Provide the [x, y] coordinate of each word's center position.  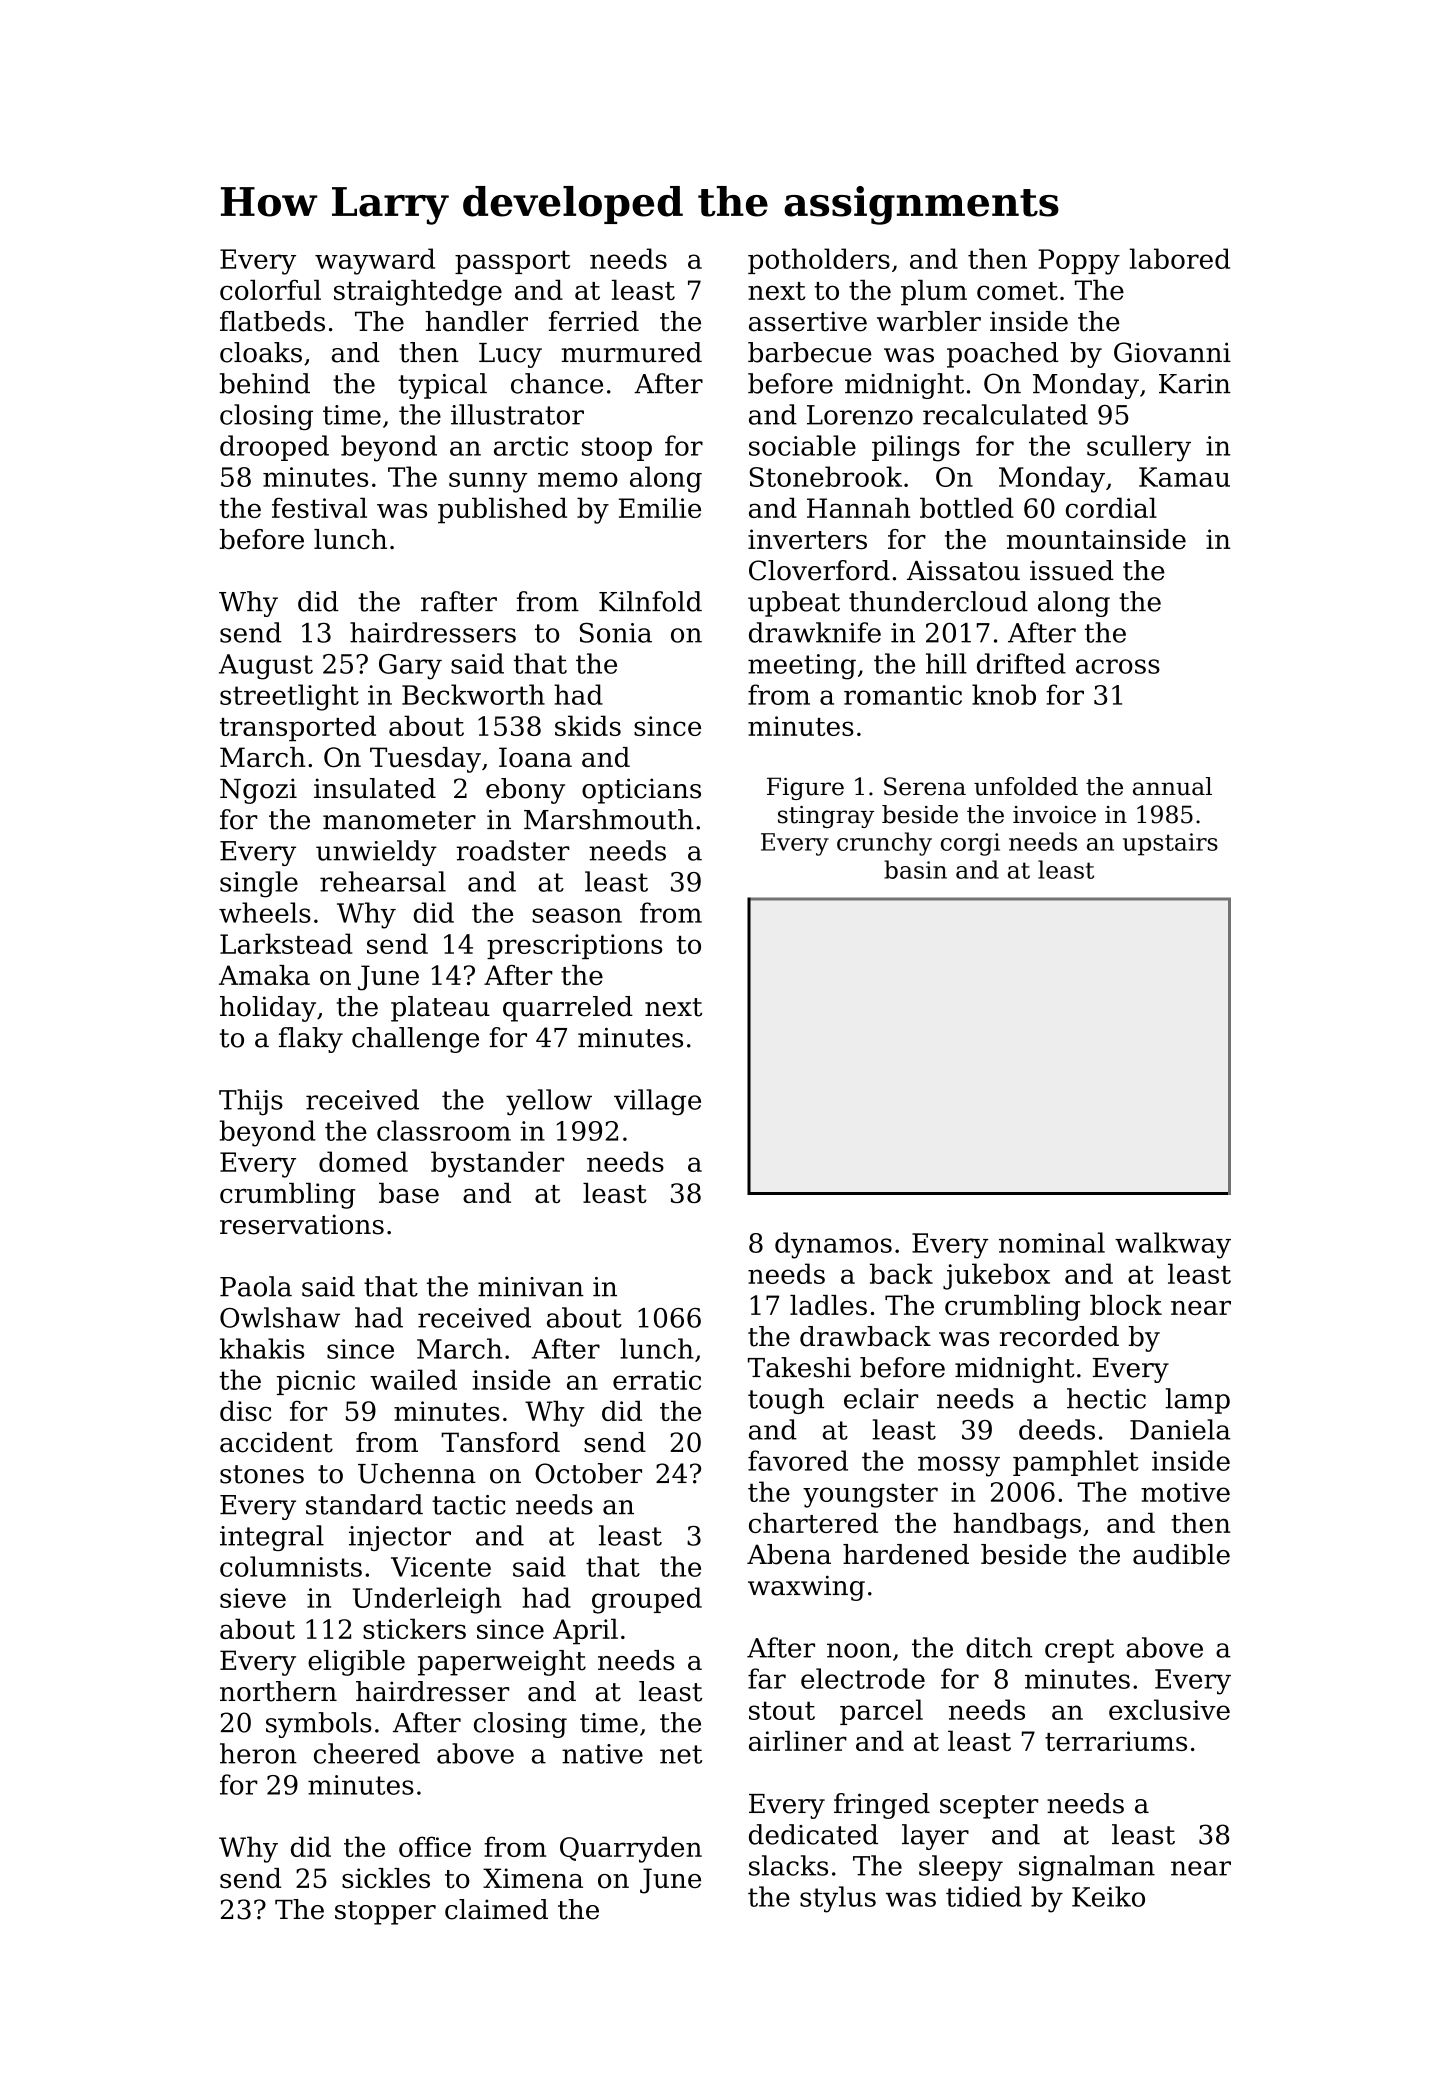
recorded [1059, 1336]
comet [1017, 291]
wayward [375, 261]
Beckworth [473, 694]
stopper [385, 1913]
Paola [256, 1286]
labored [1180, 258]
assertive [808, 321]
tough [786, 1401]
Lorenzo [860, 415]
